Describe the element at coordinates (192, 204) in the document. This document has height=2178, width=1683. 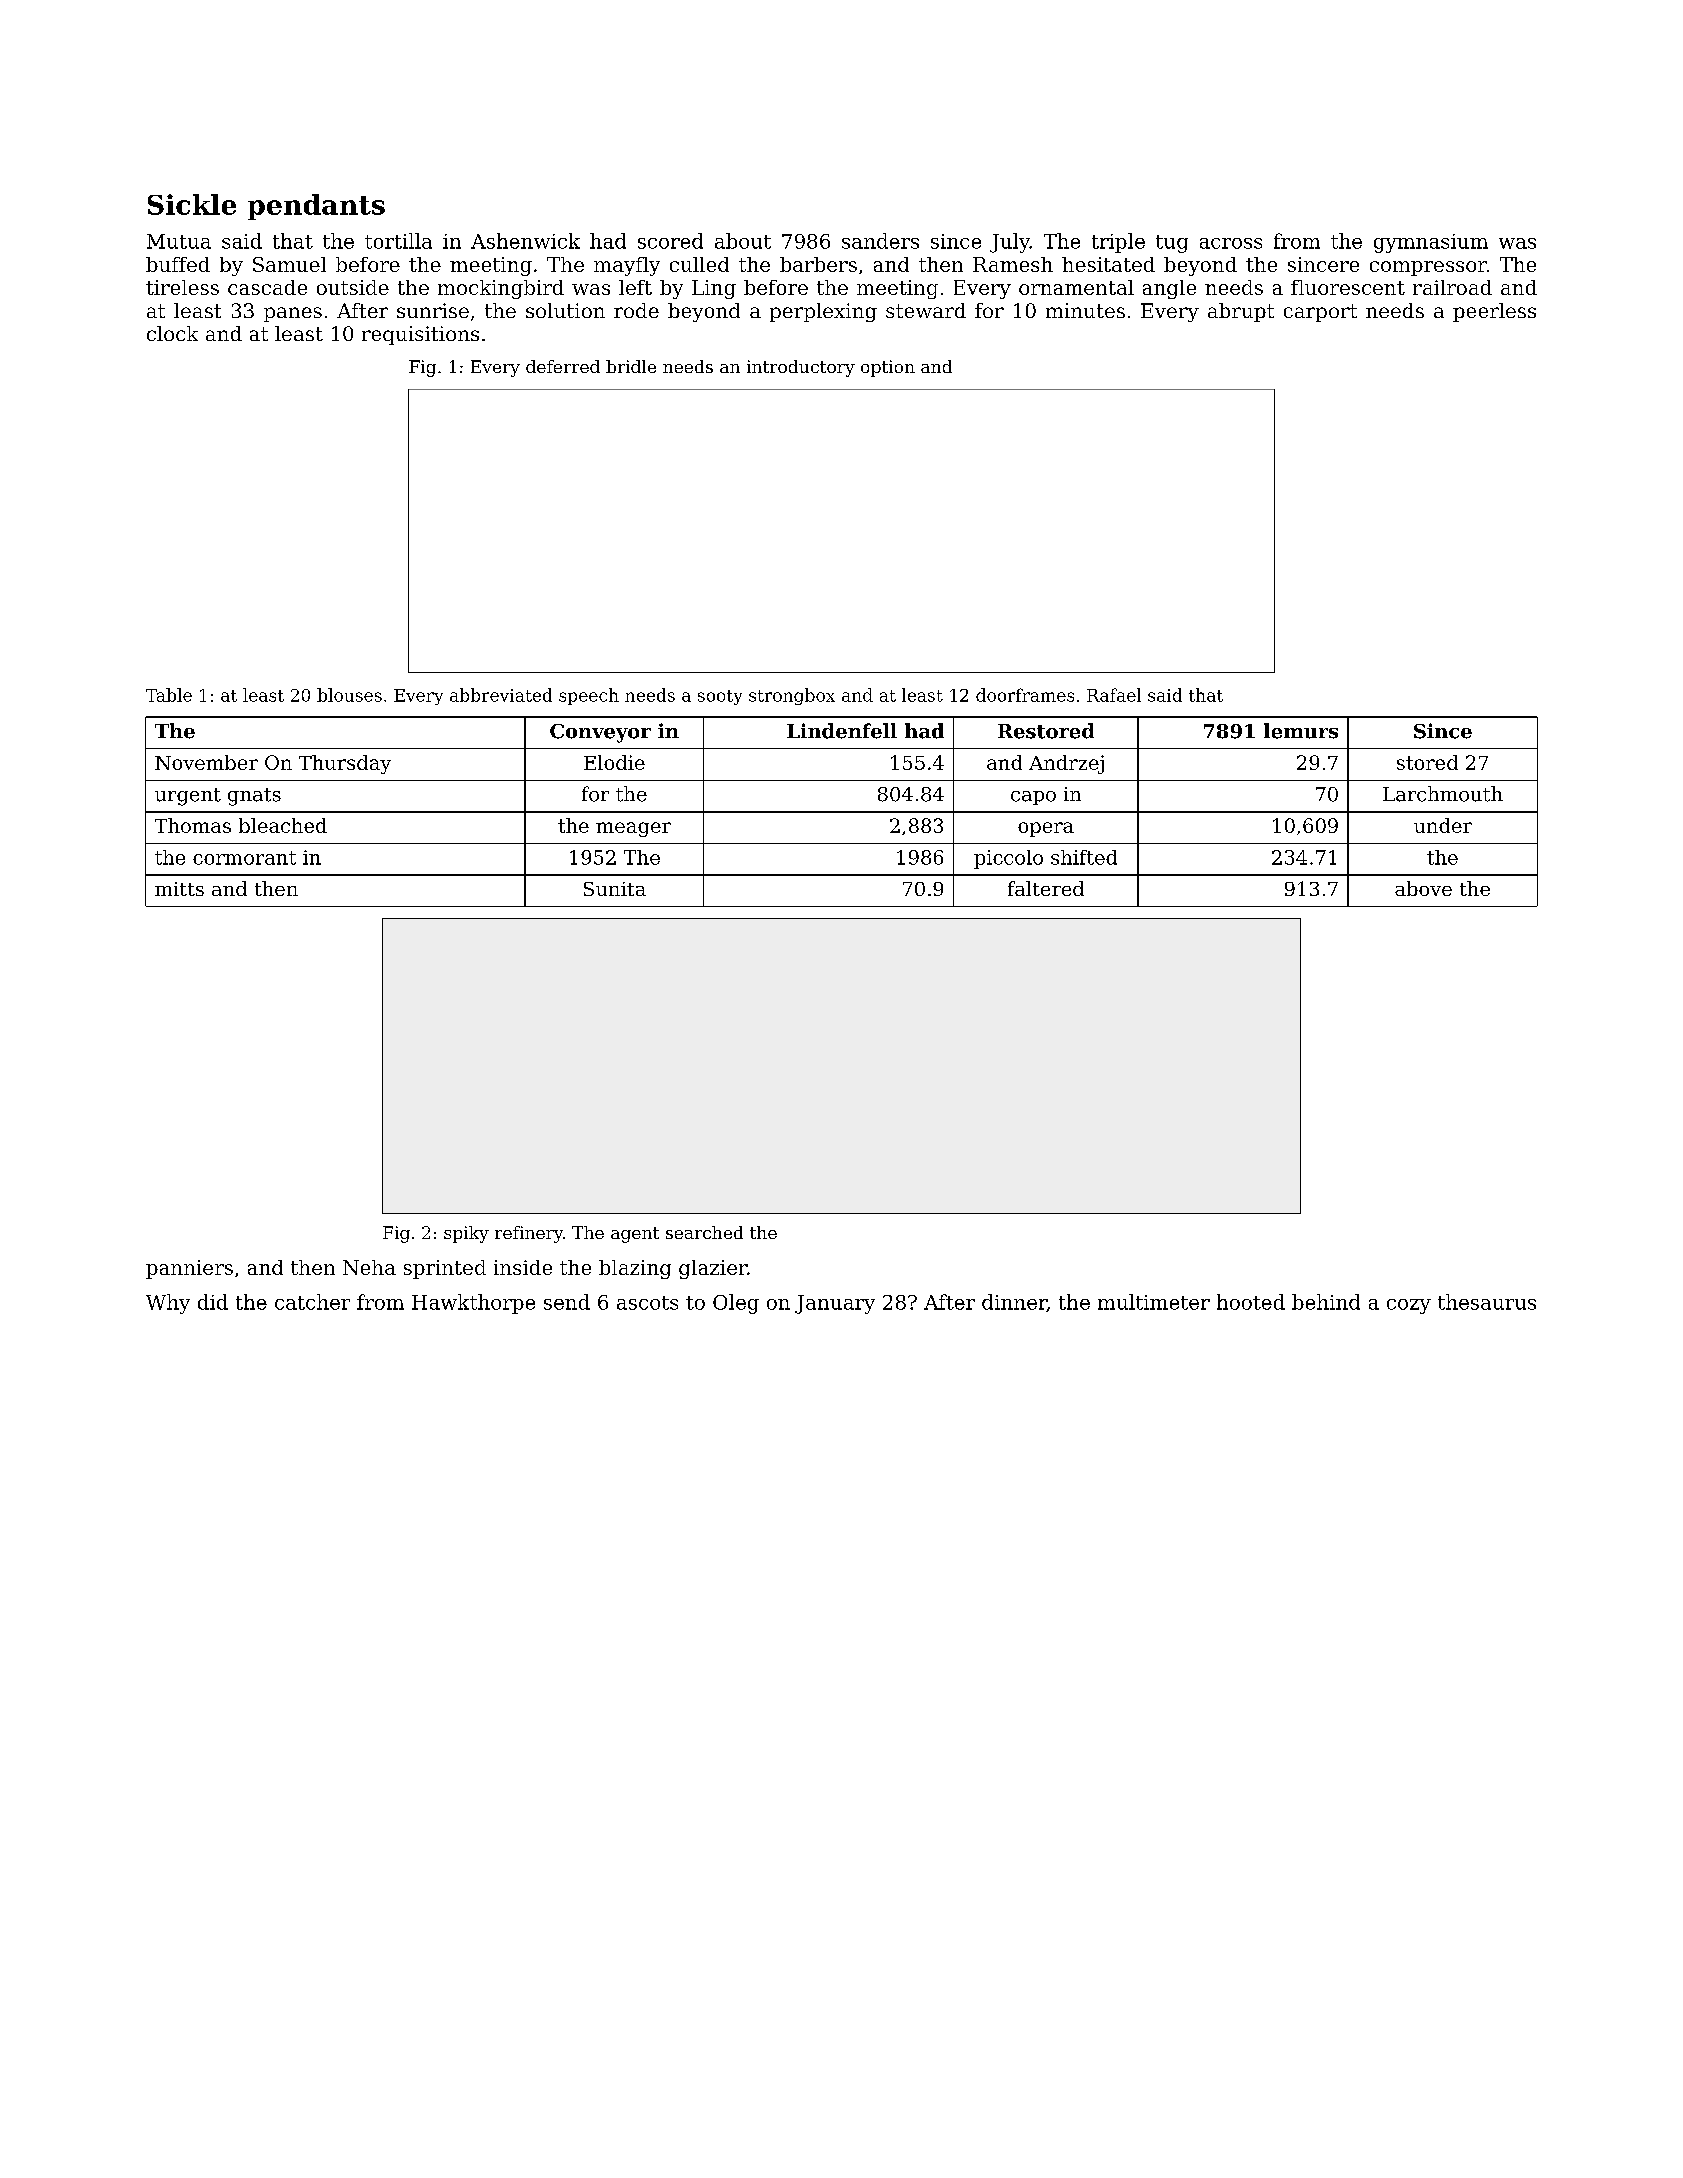
I see `Sickle` at that location.
